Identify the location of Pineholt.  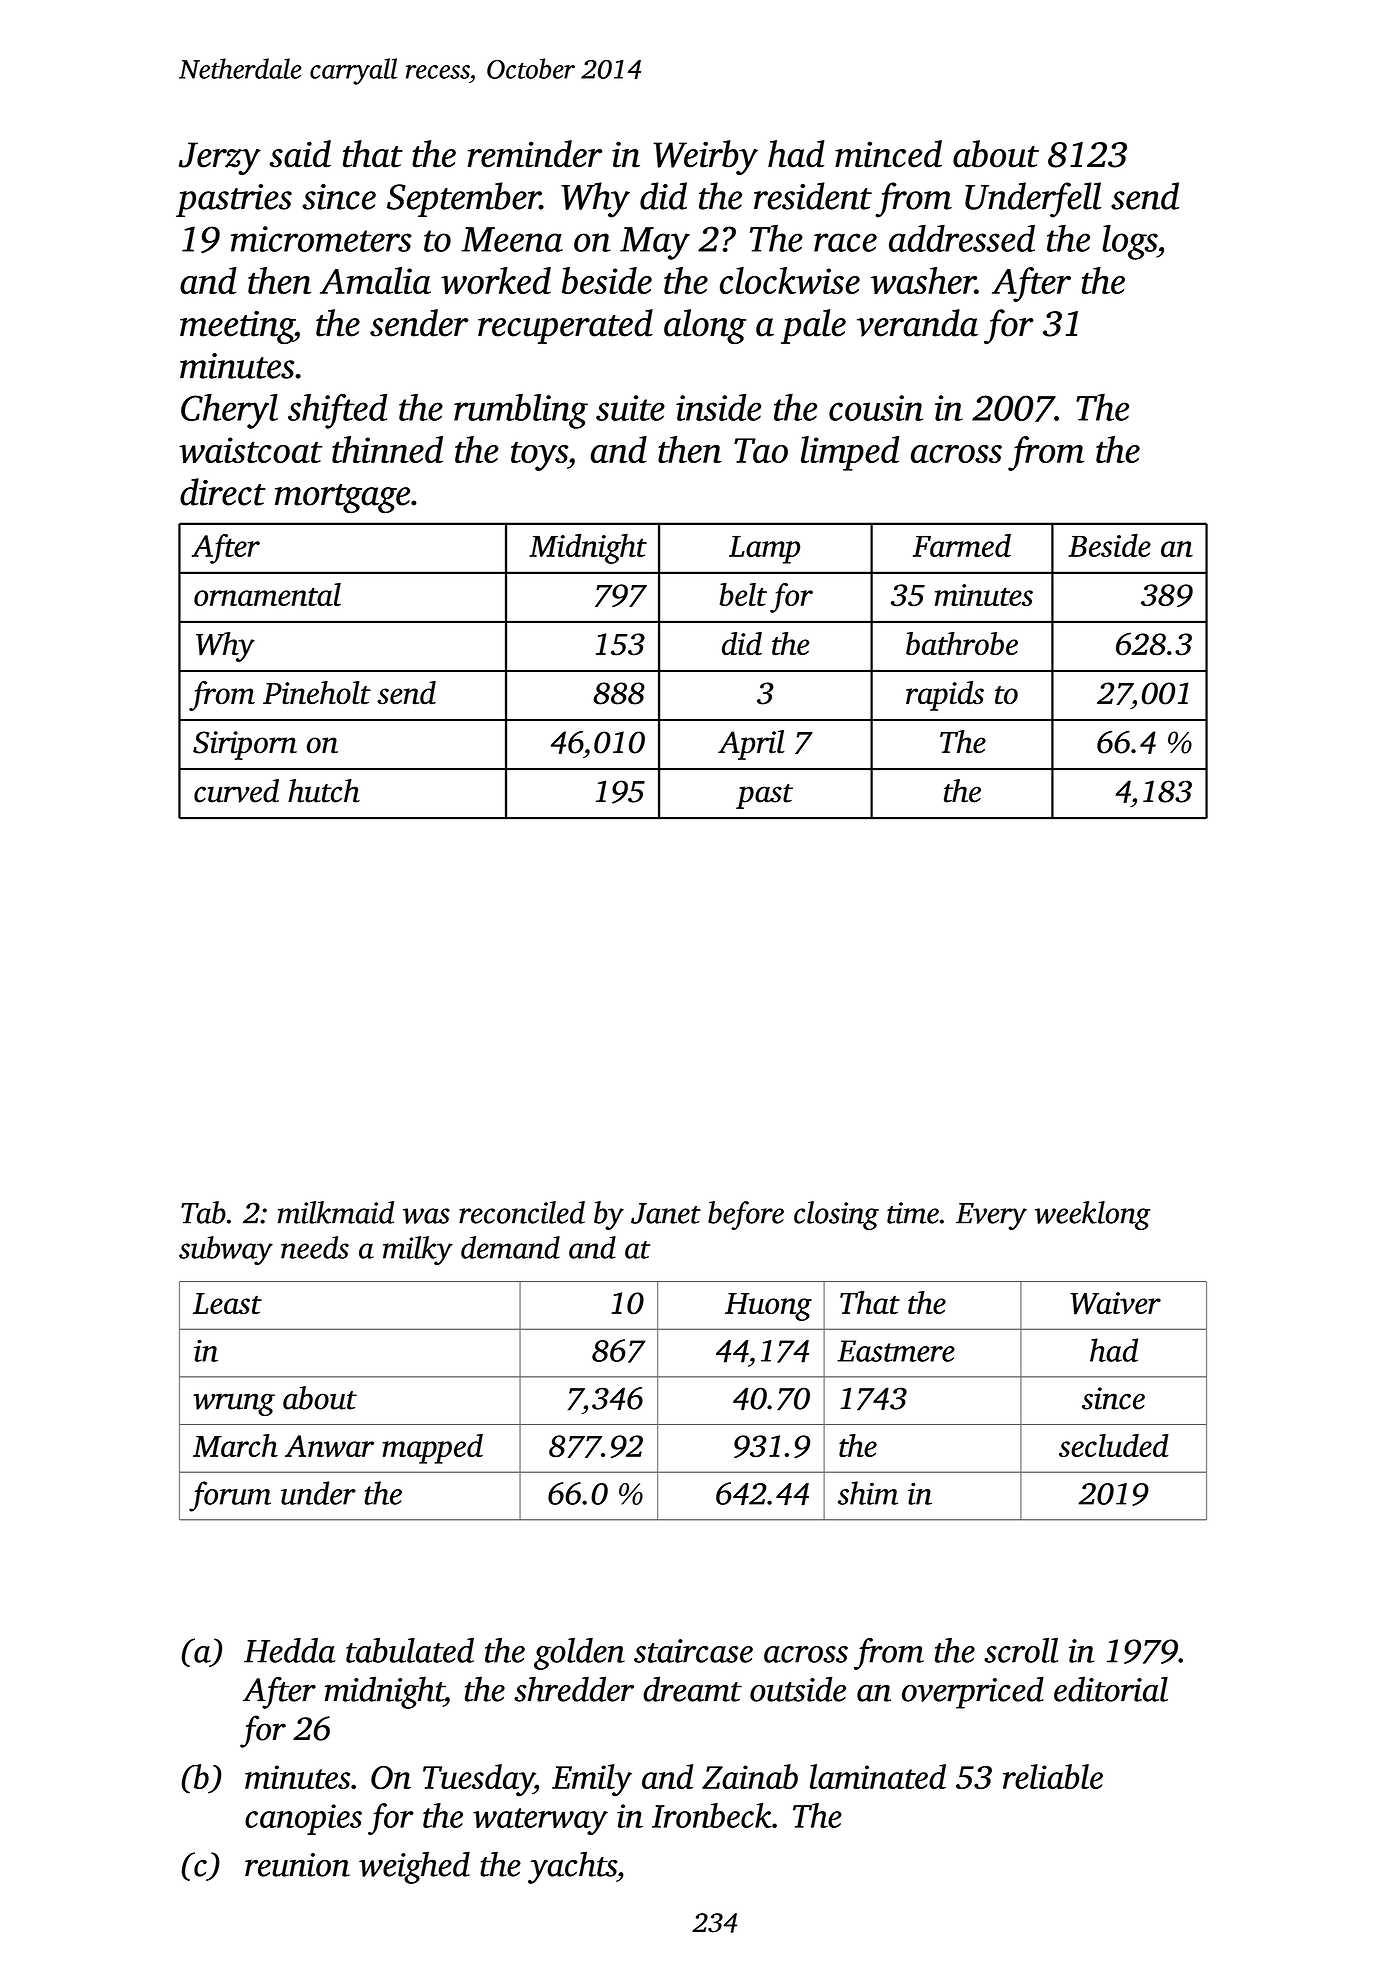
(317, 693).
